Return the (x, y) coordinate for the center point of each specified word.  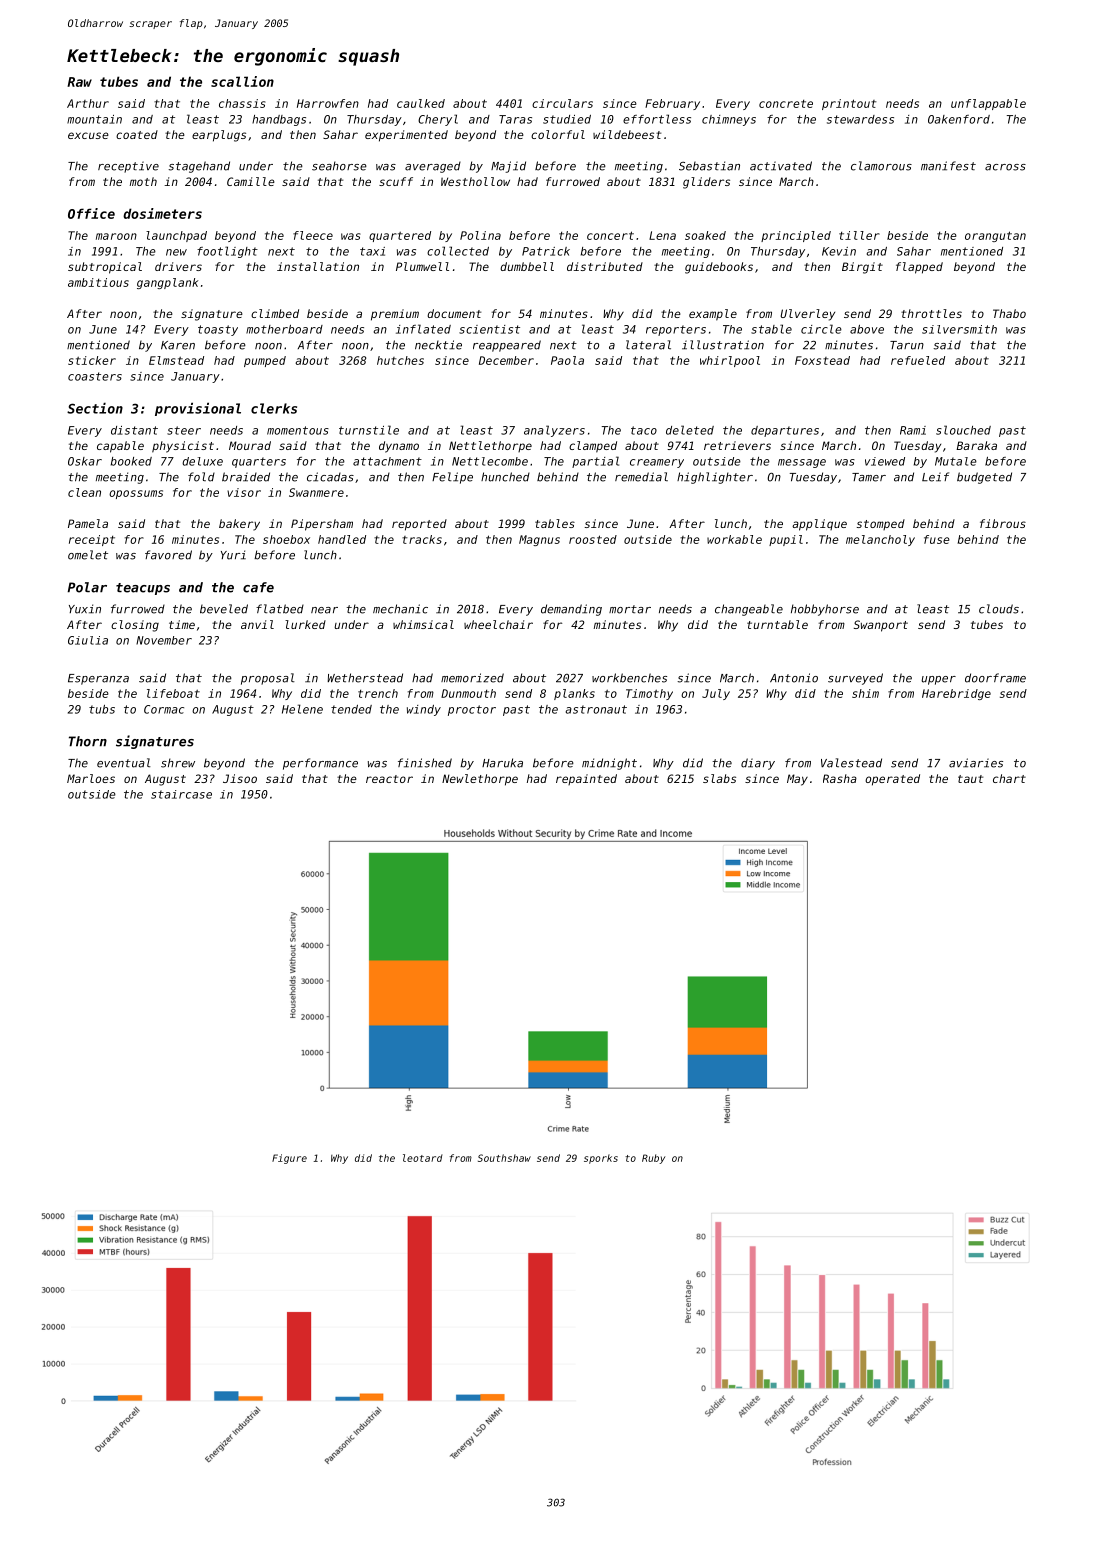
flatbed (280, 609)
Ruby (653, 1159)
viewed (885, 461)
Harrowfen (328, 103)
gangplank (167, 283)
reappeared (507, 346)
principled (796, 236)
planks (574, 694)
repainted (586, 779)
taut (970, 779)
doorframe (995, 678)
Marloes (91, 778)
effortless (657, 119)
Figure (289, 1159)
